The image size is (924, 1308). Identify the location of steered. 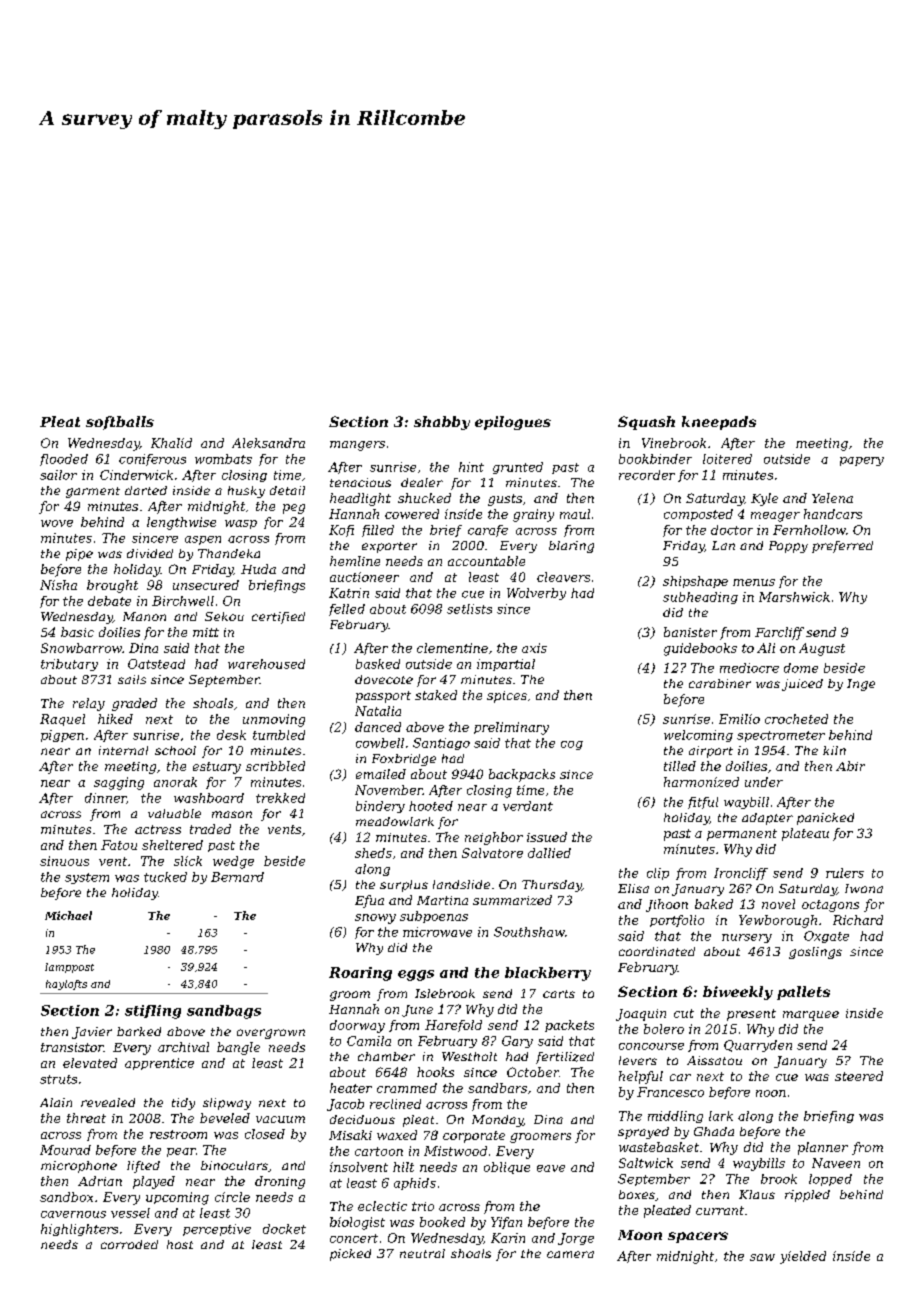
(859, 1076).
